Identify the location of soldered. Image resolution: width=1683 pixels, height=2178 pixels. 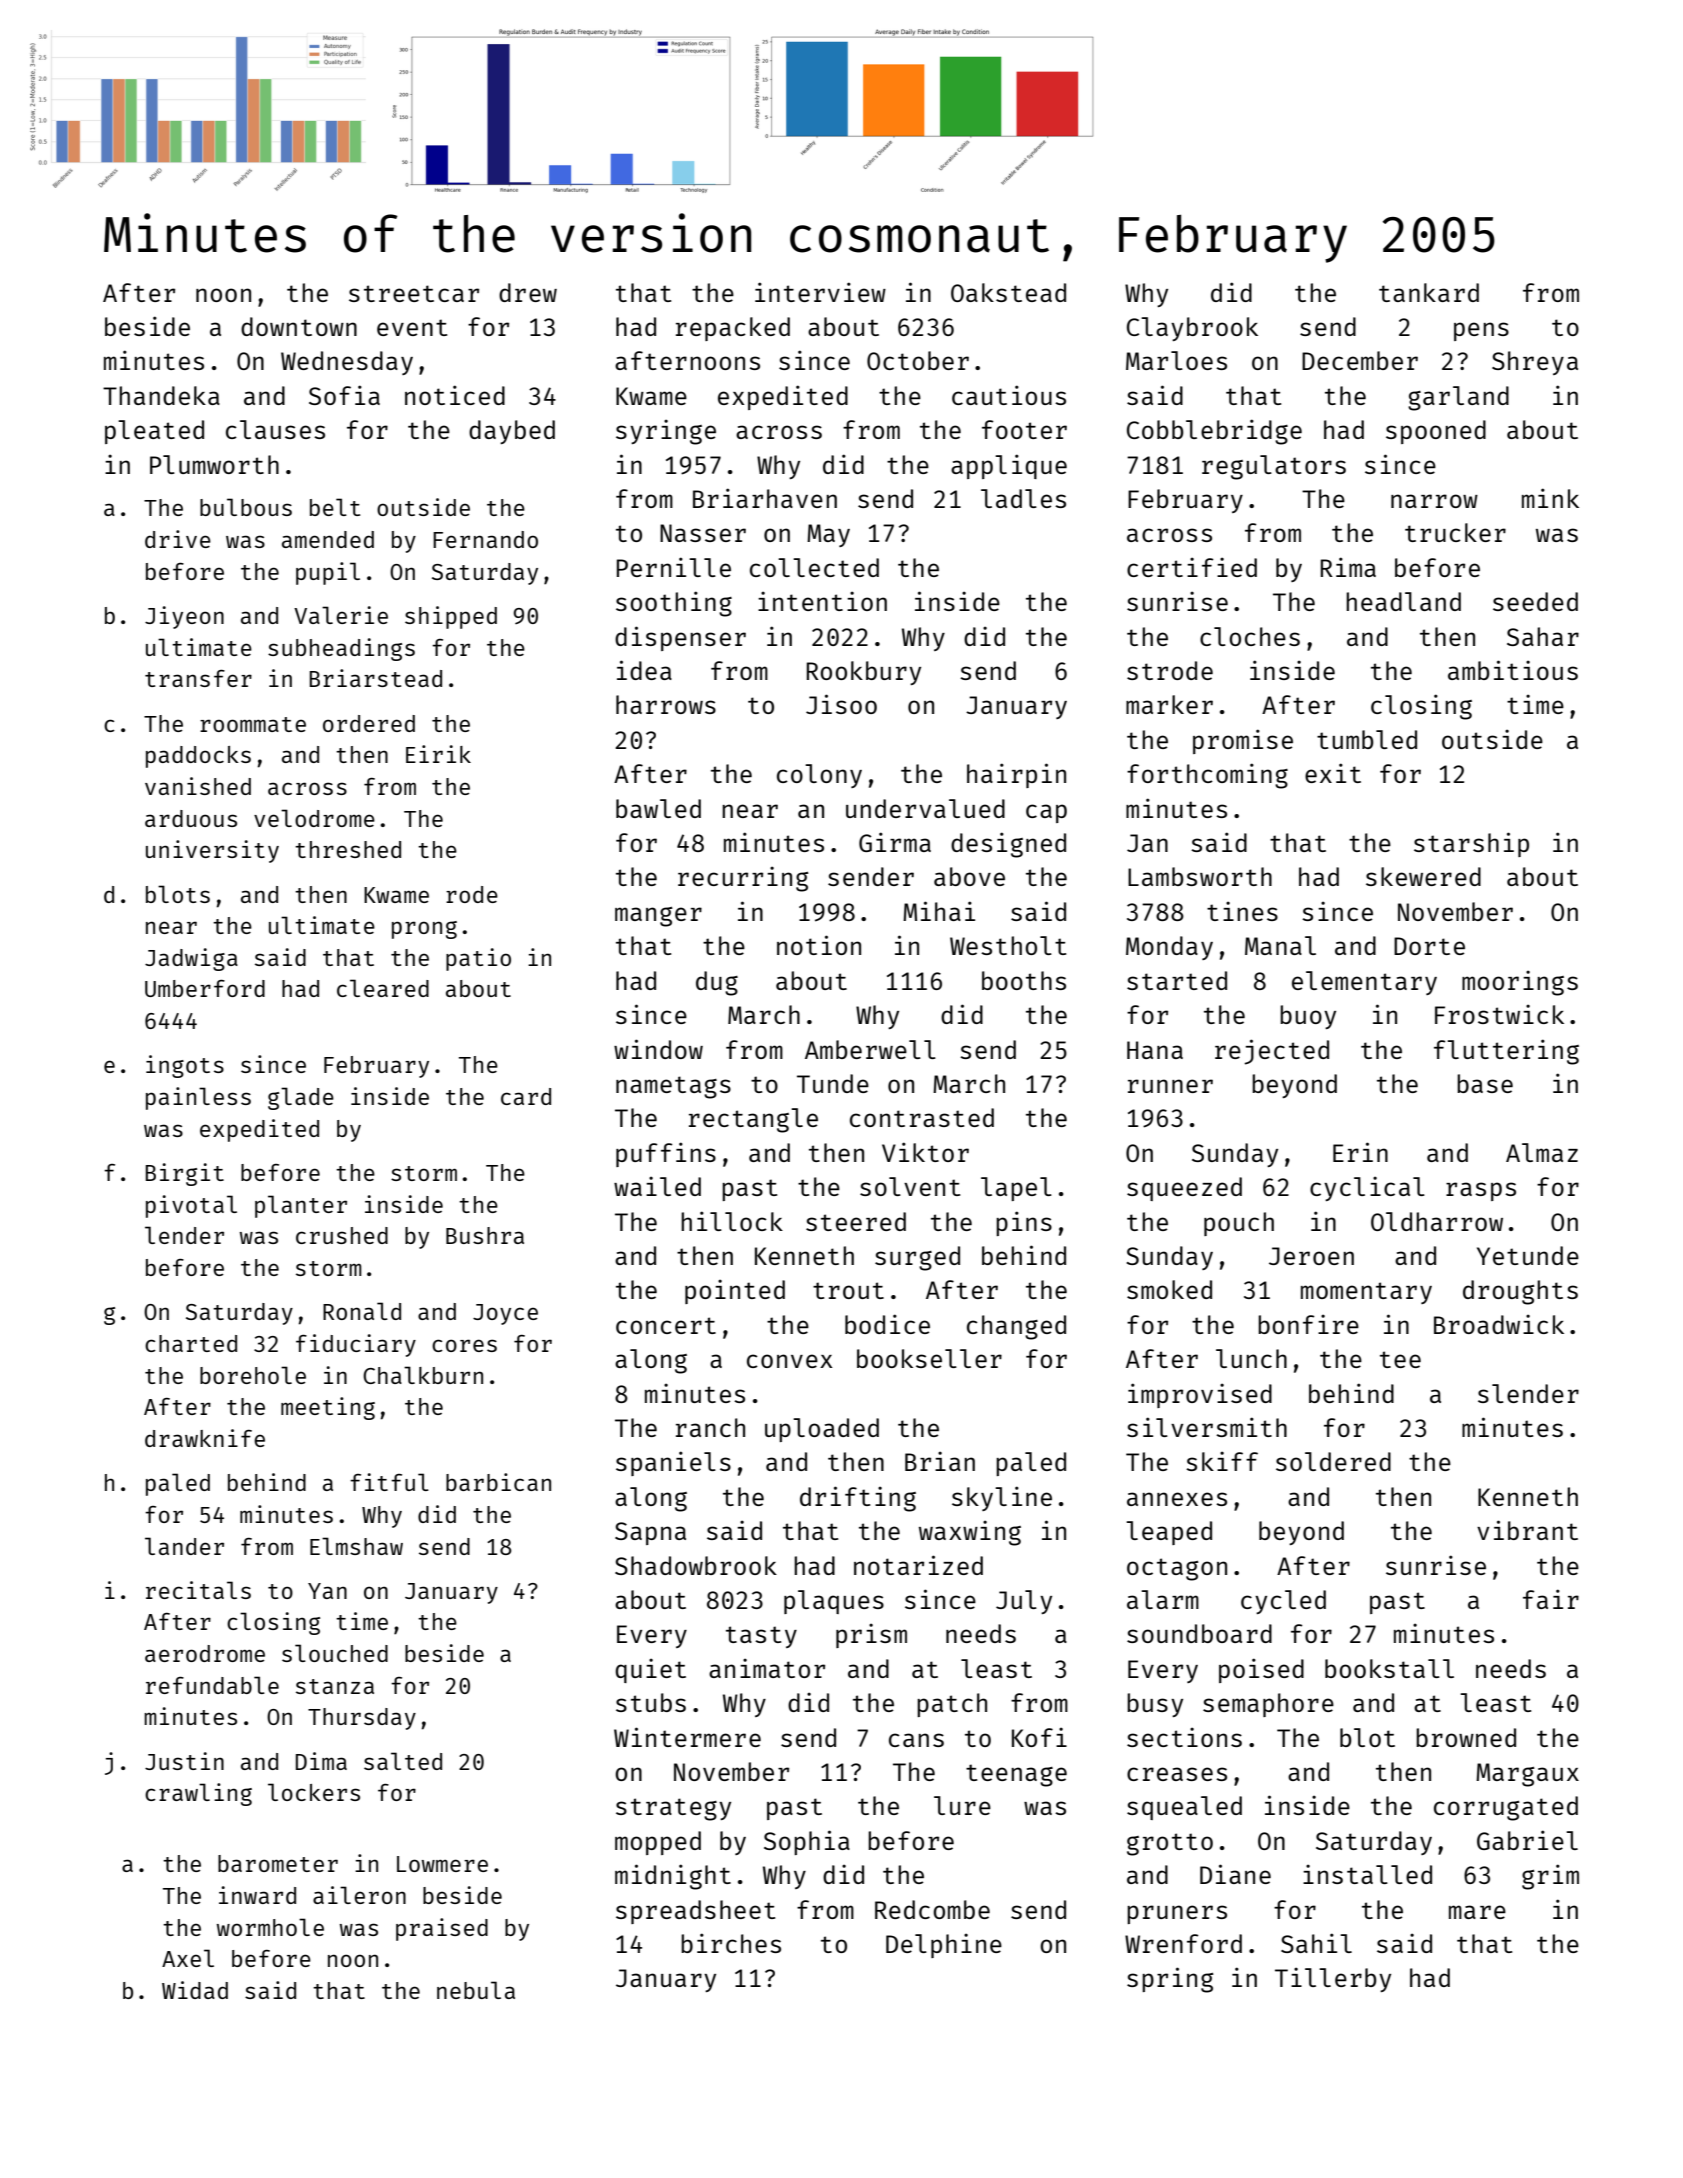
(1333, 1461).
